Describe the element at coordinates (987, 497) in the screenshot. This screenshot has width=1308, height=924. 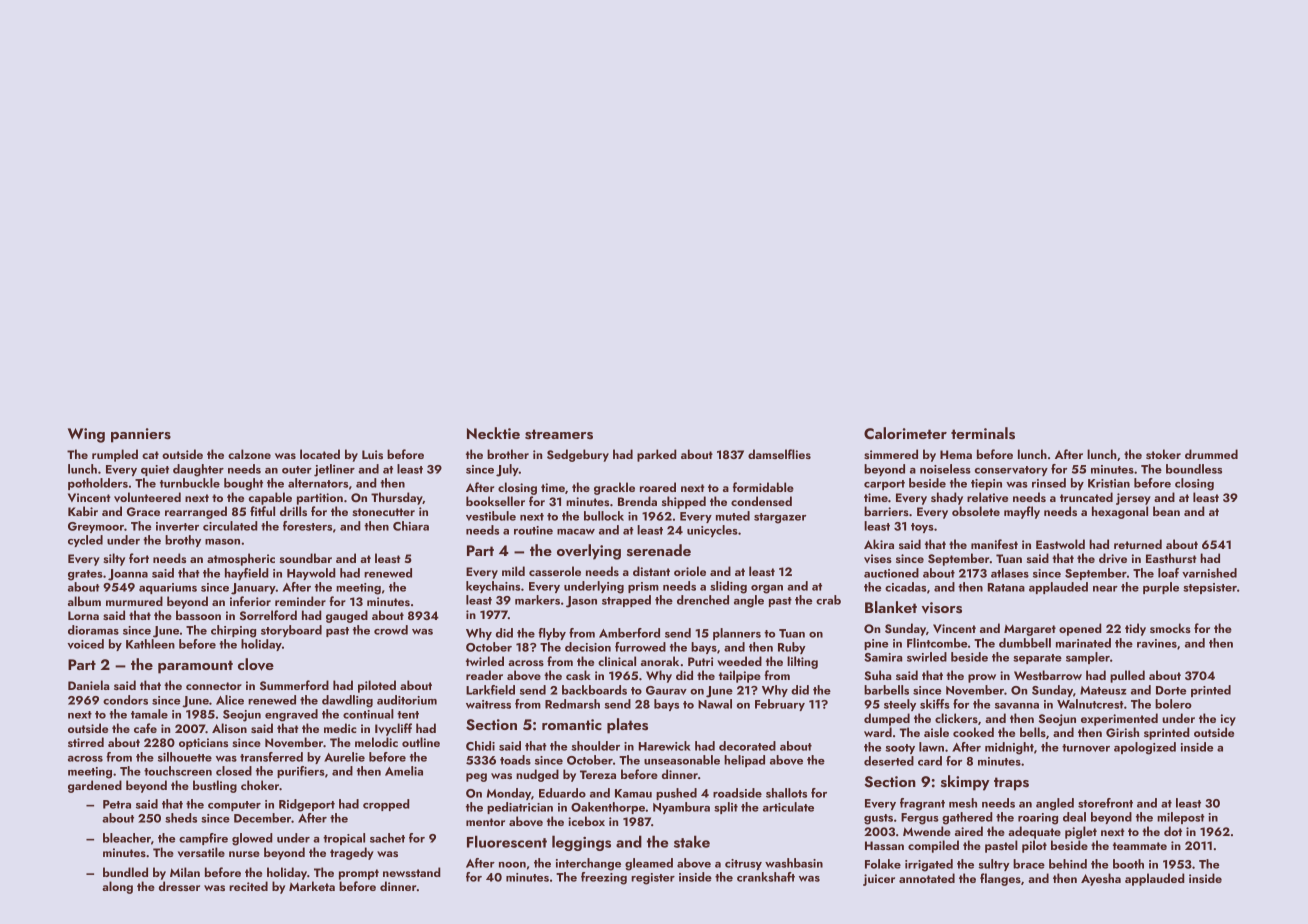
I see `relative` at that location.
